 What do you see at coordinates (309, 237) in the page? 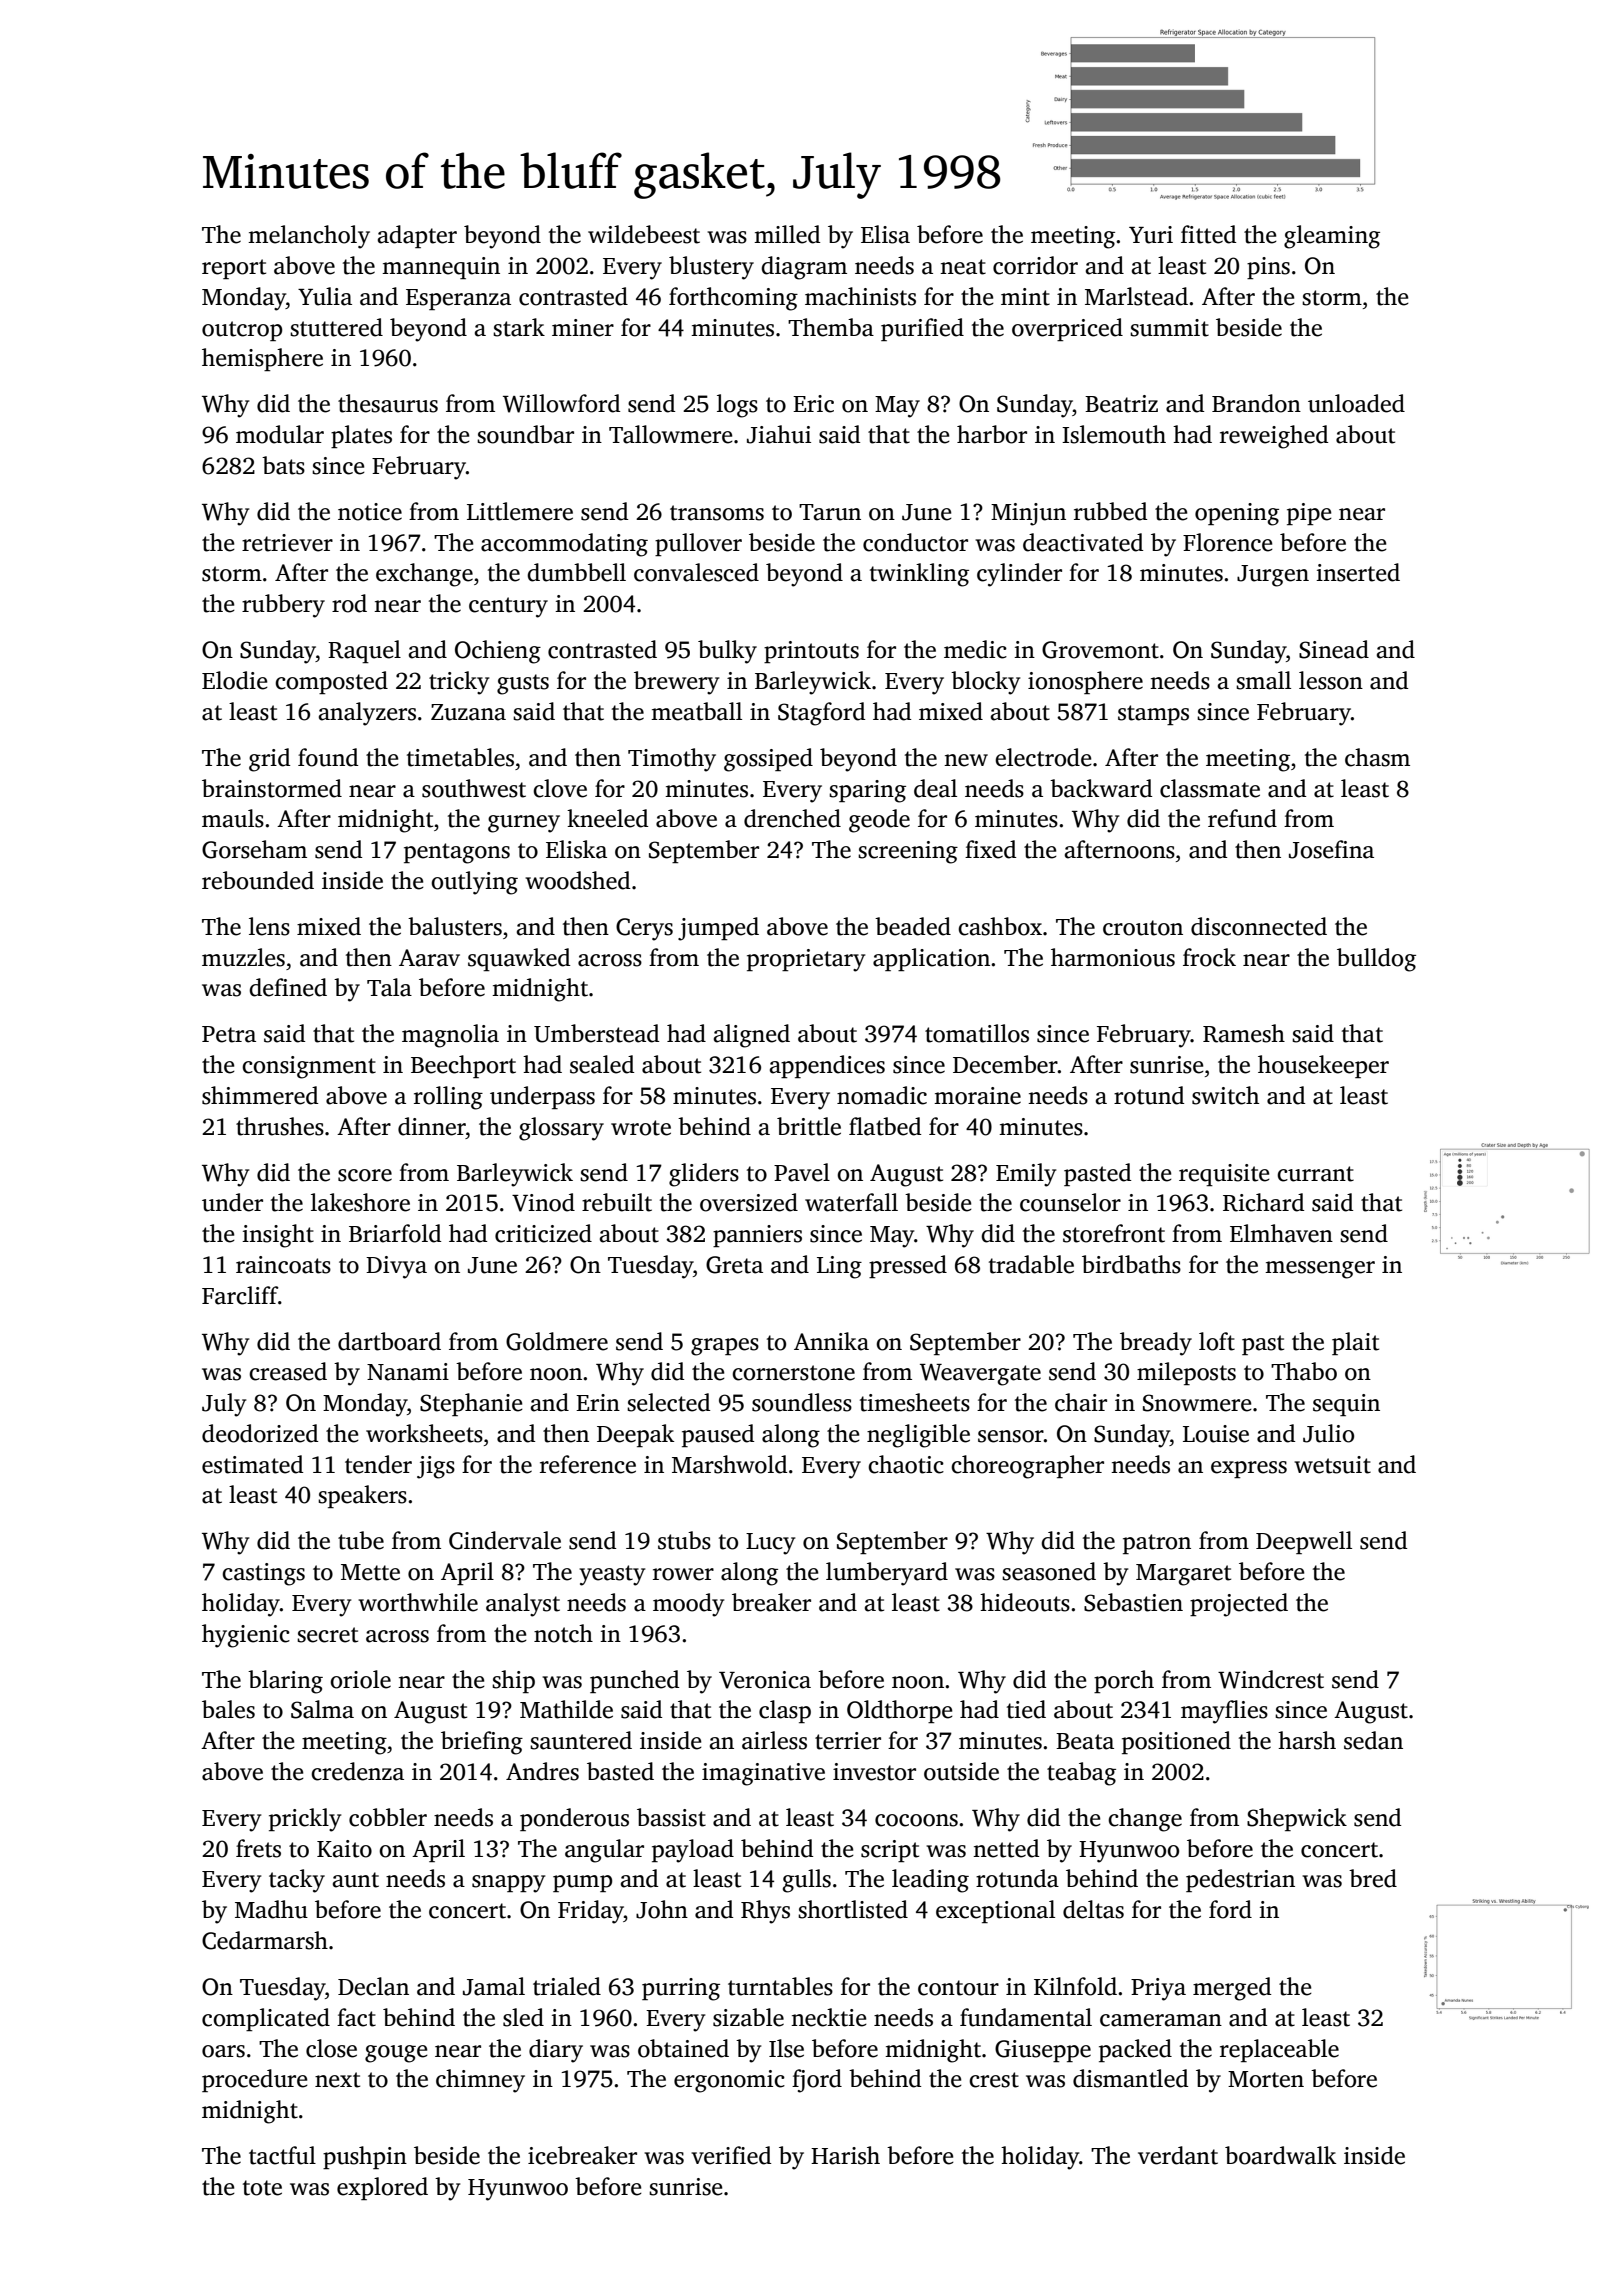
I see `melancholy` at bounding box center [309, 237].
